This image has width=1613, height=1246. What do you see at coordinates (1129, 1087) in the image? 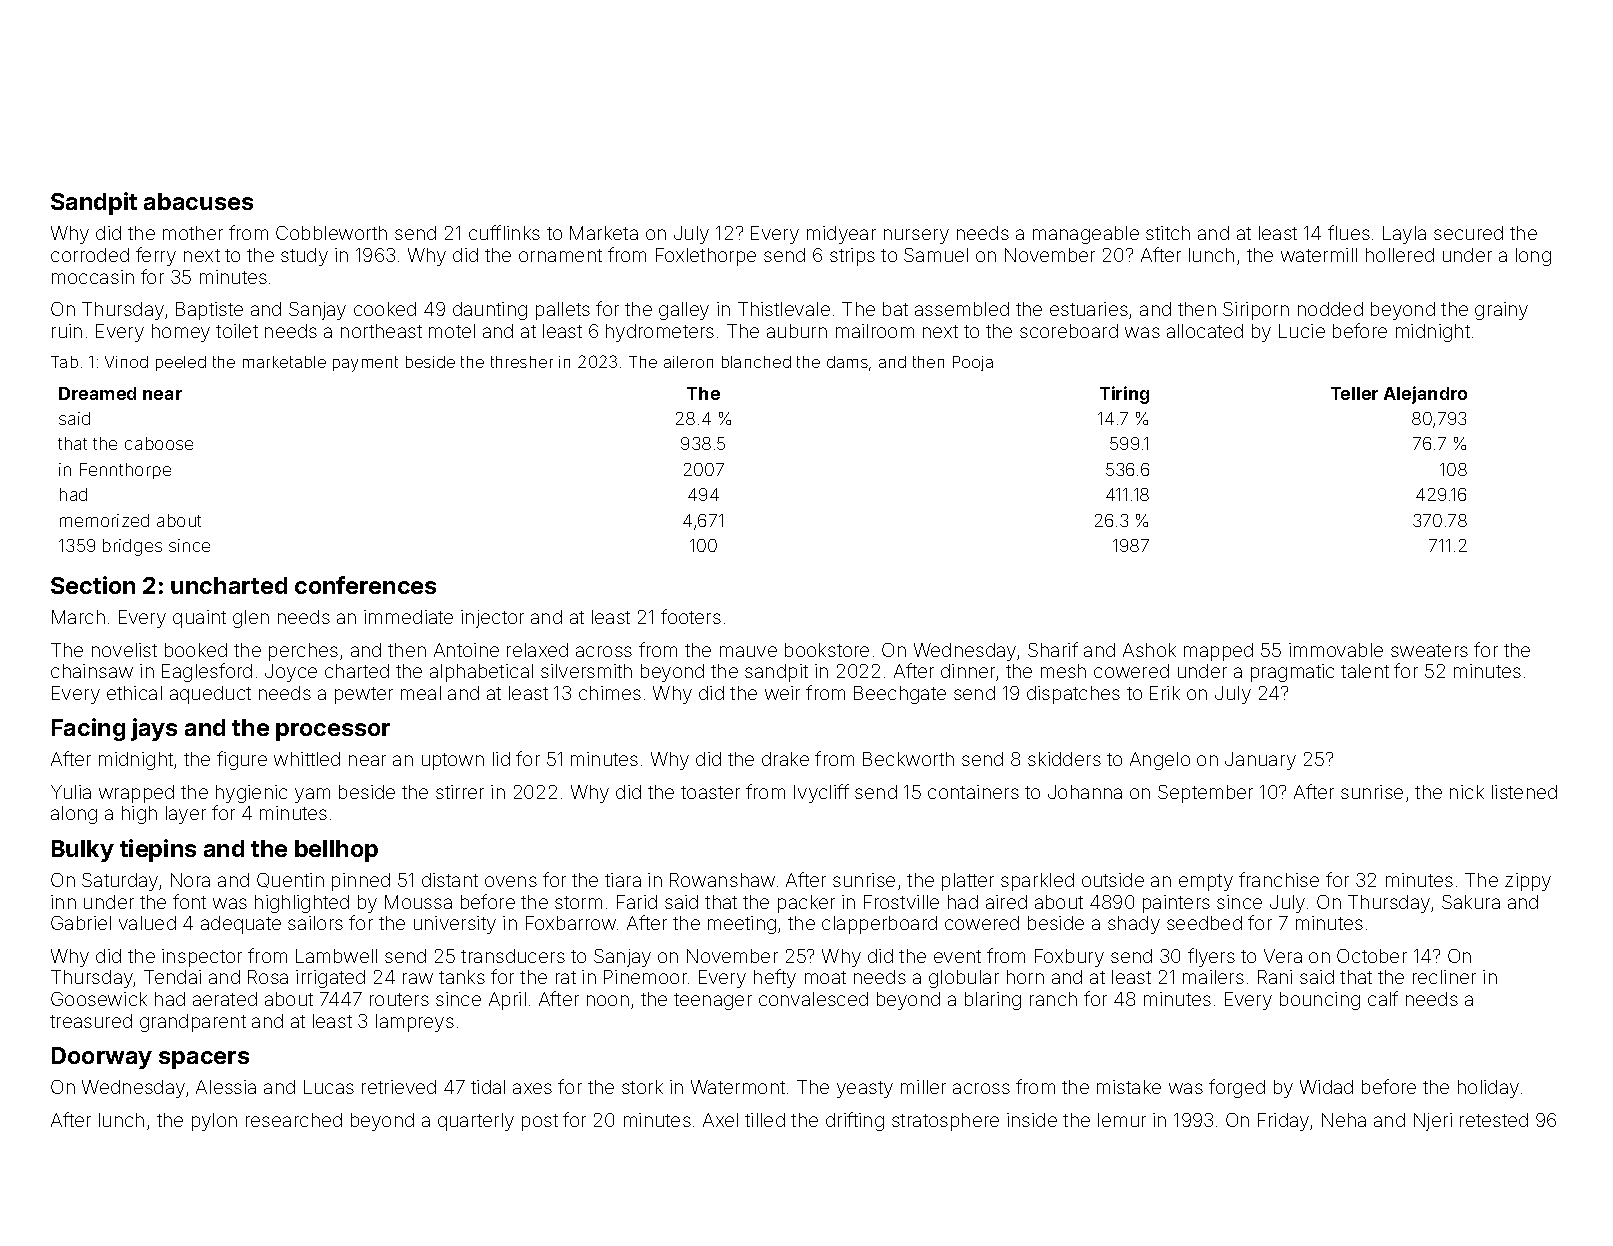
I see `mistake` at bounding box center [1129, 1087].
